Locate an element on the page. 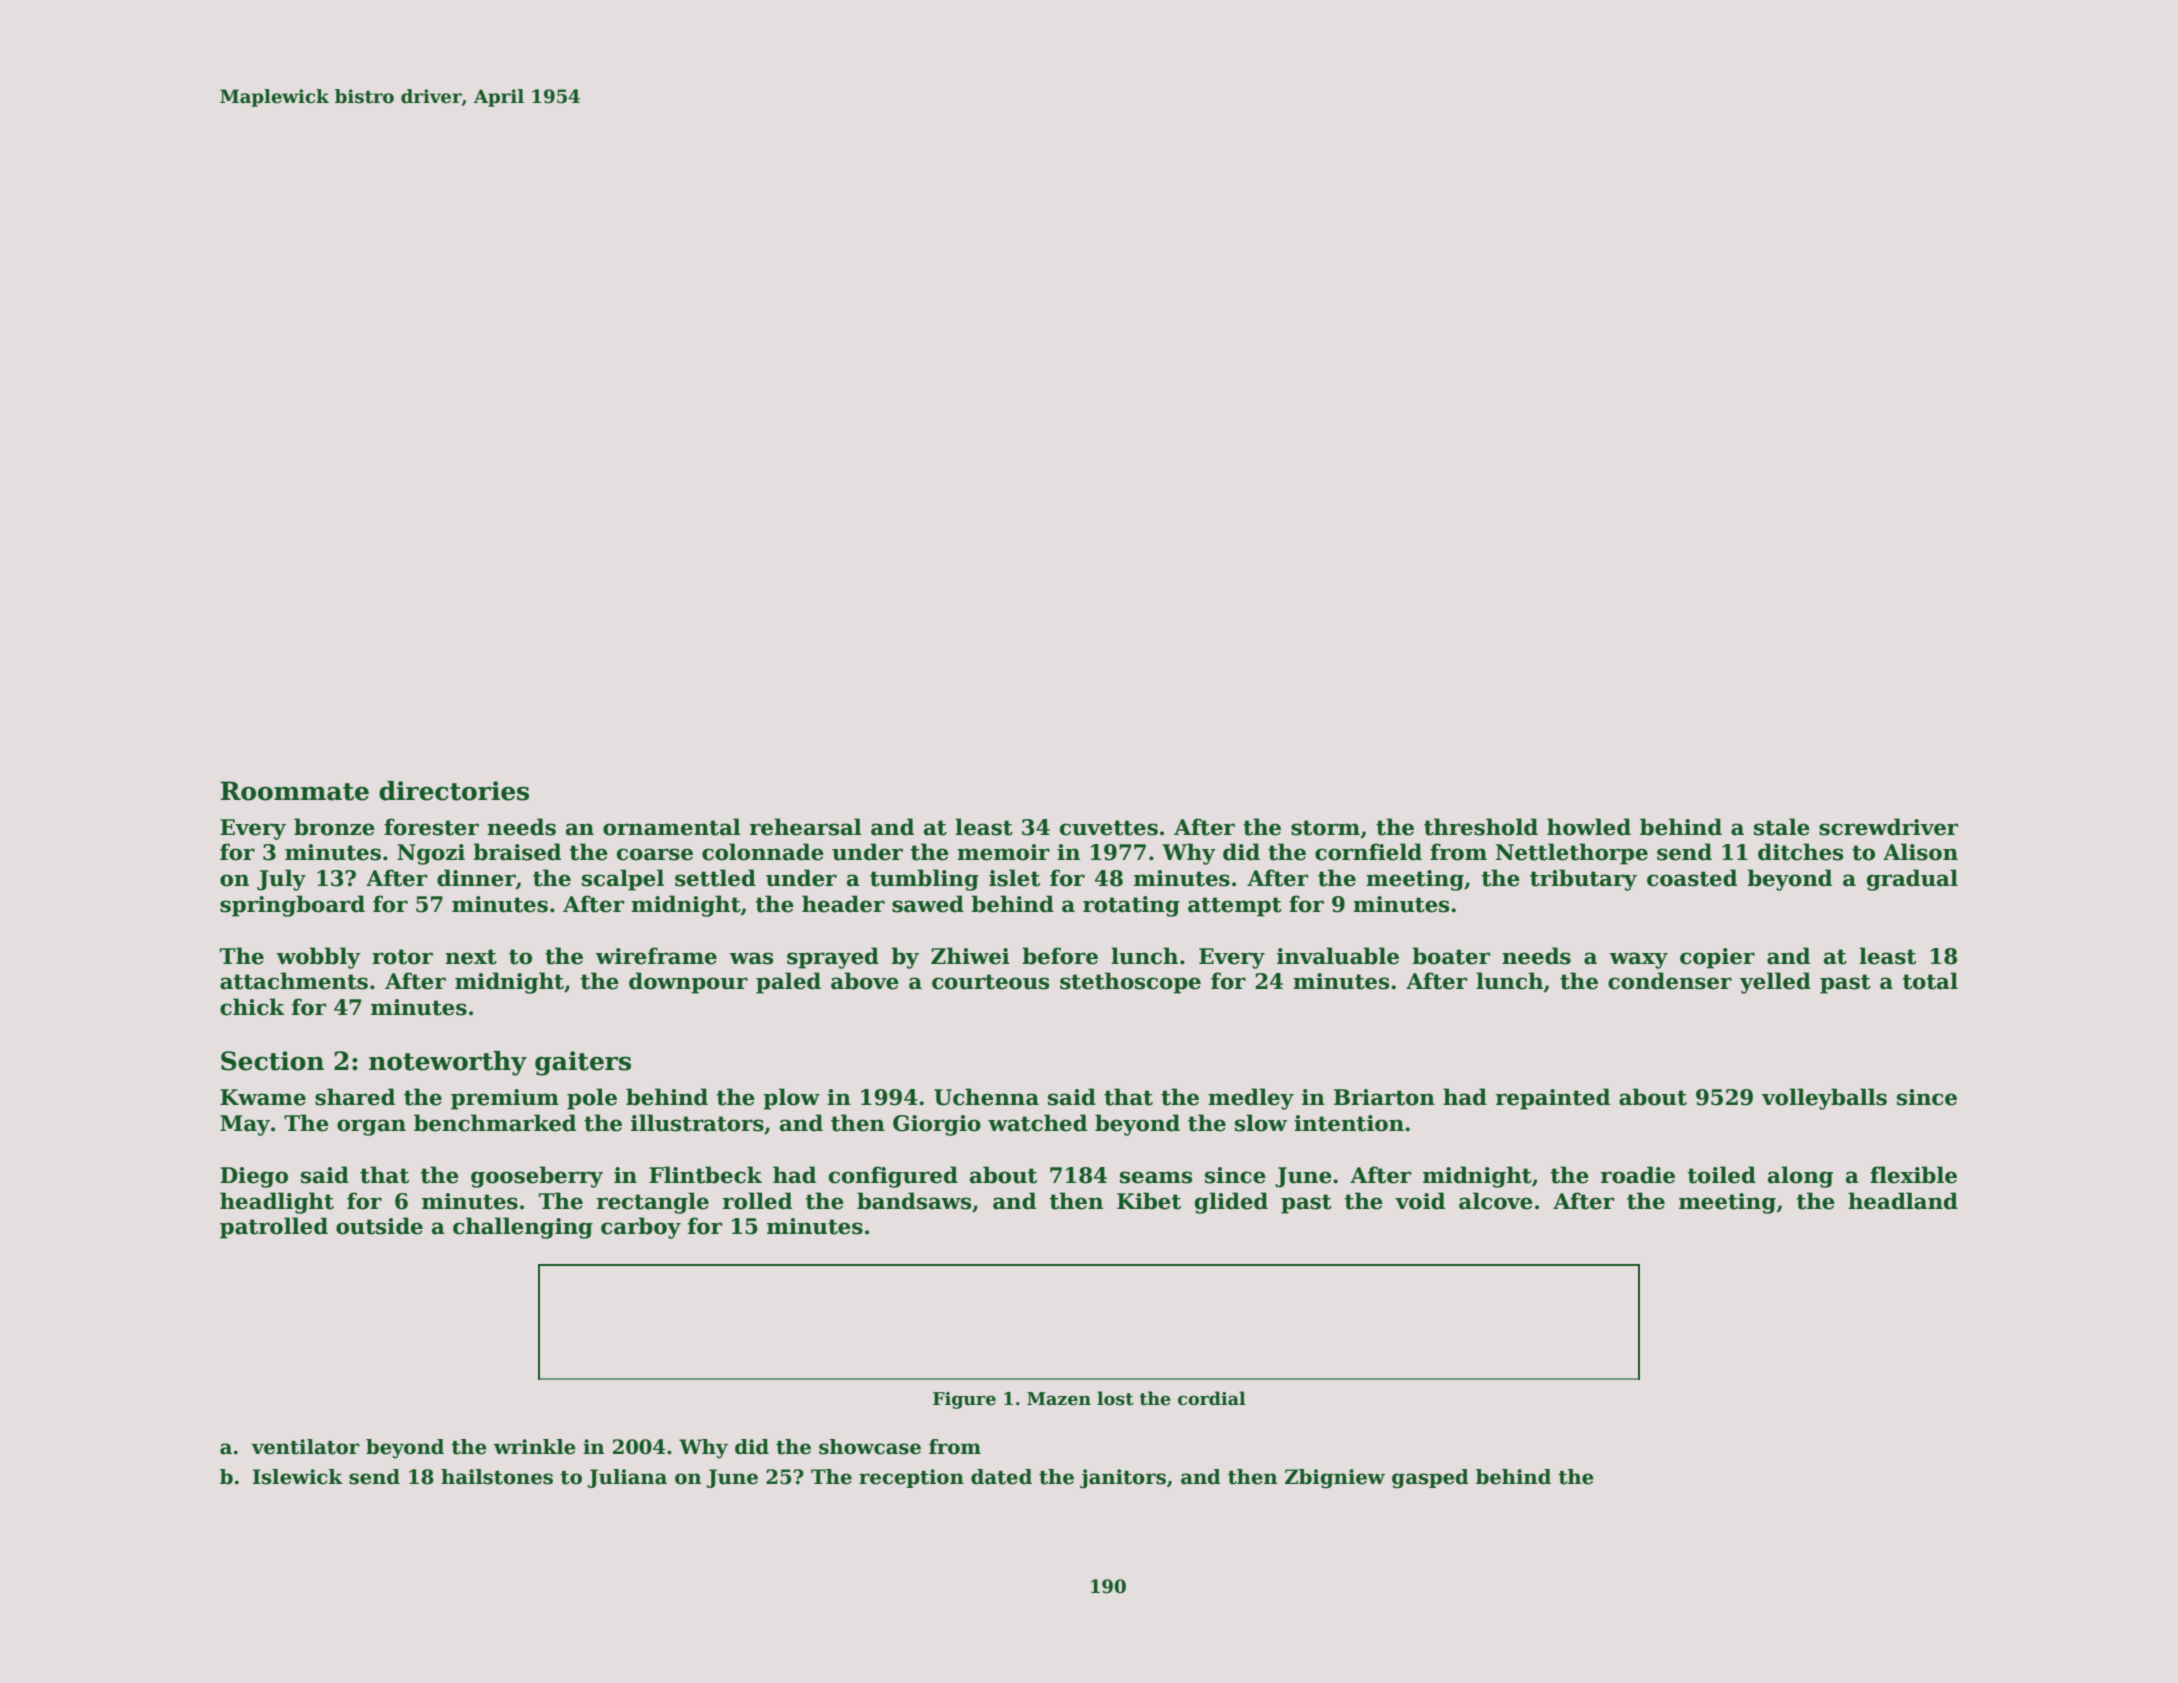  Alison is located at coordinates (1920, 852).
